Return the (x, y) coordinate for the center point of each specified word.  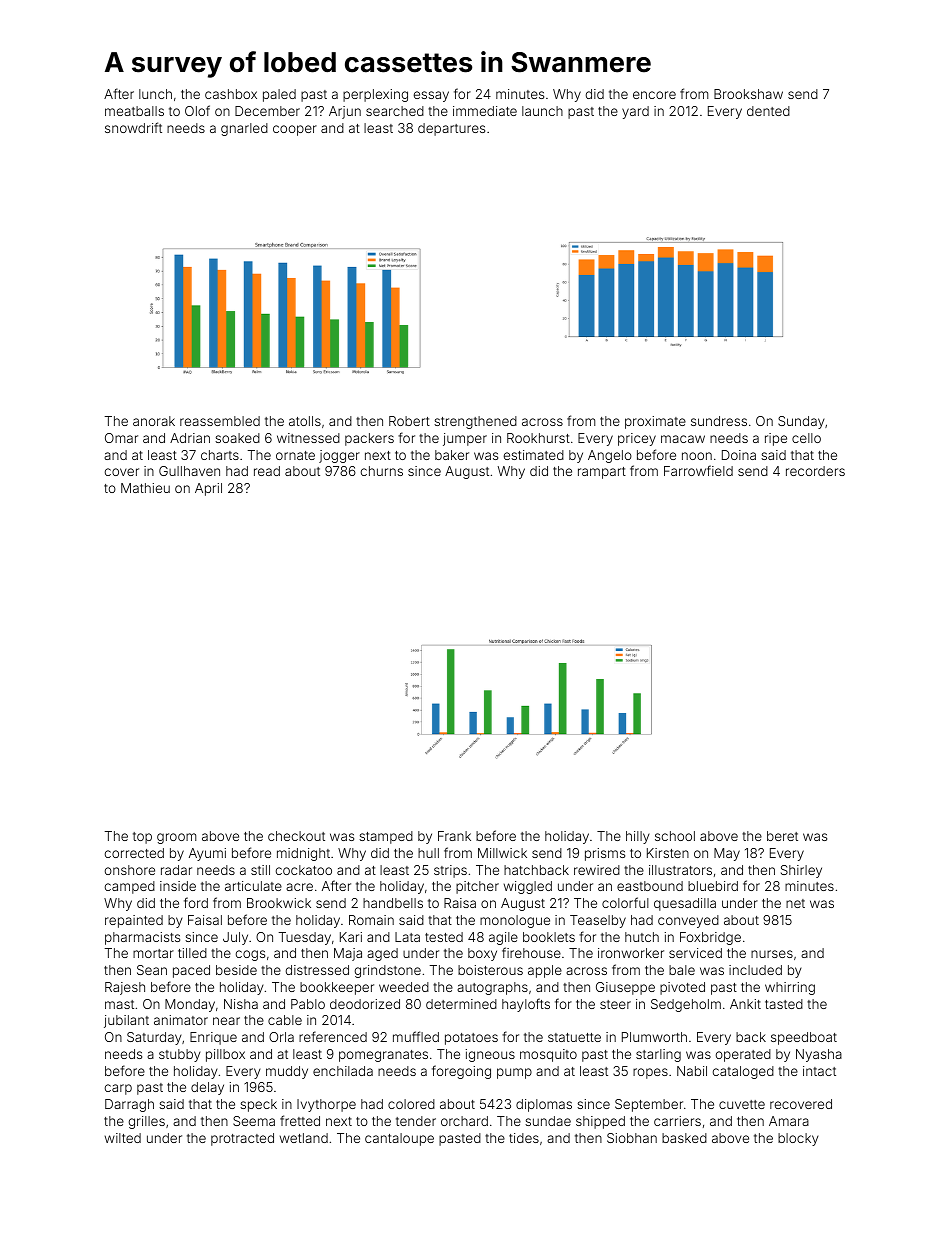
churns (382, 471)
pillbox (225, 1055)
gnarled (244, 129)
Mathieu (145, 488)
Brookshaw (748, 94)
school (675, 836)
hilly (638, 837)
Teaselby (598, 921)
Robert (409, 421)
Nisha (241, 1004)
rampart (602, 473)
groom (176, 838)
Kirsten (668, 853)
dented (768, 111)
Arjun (345, 112)
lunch (155, 94)
